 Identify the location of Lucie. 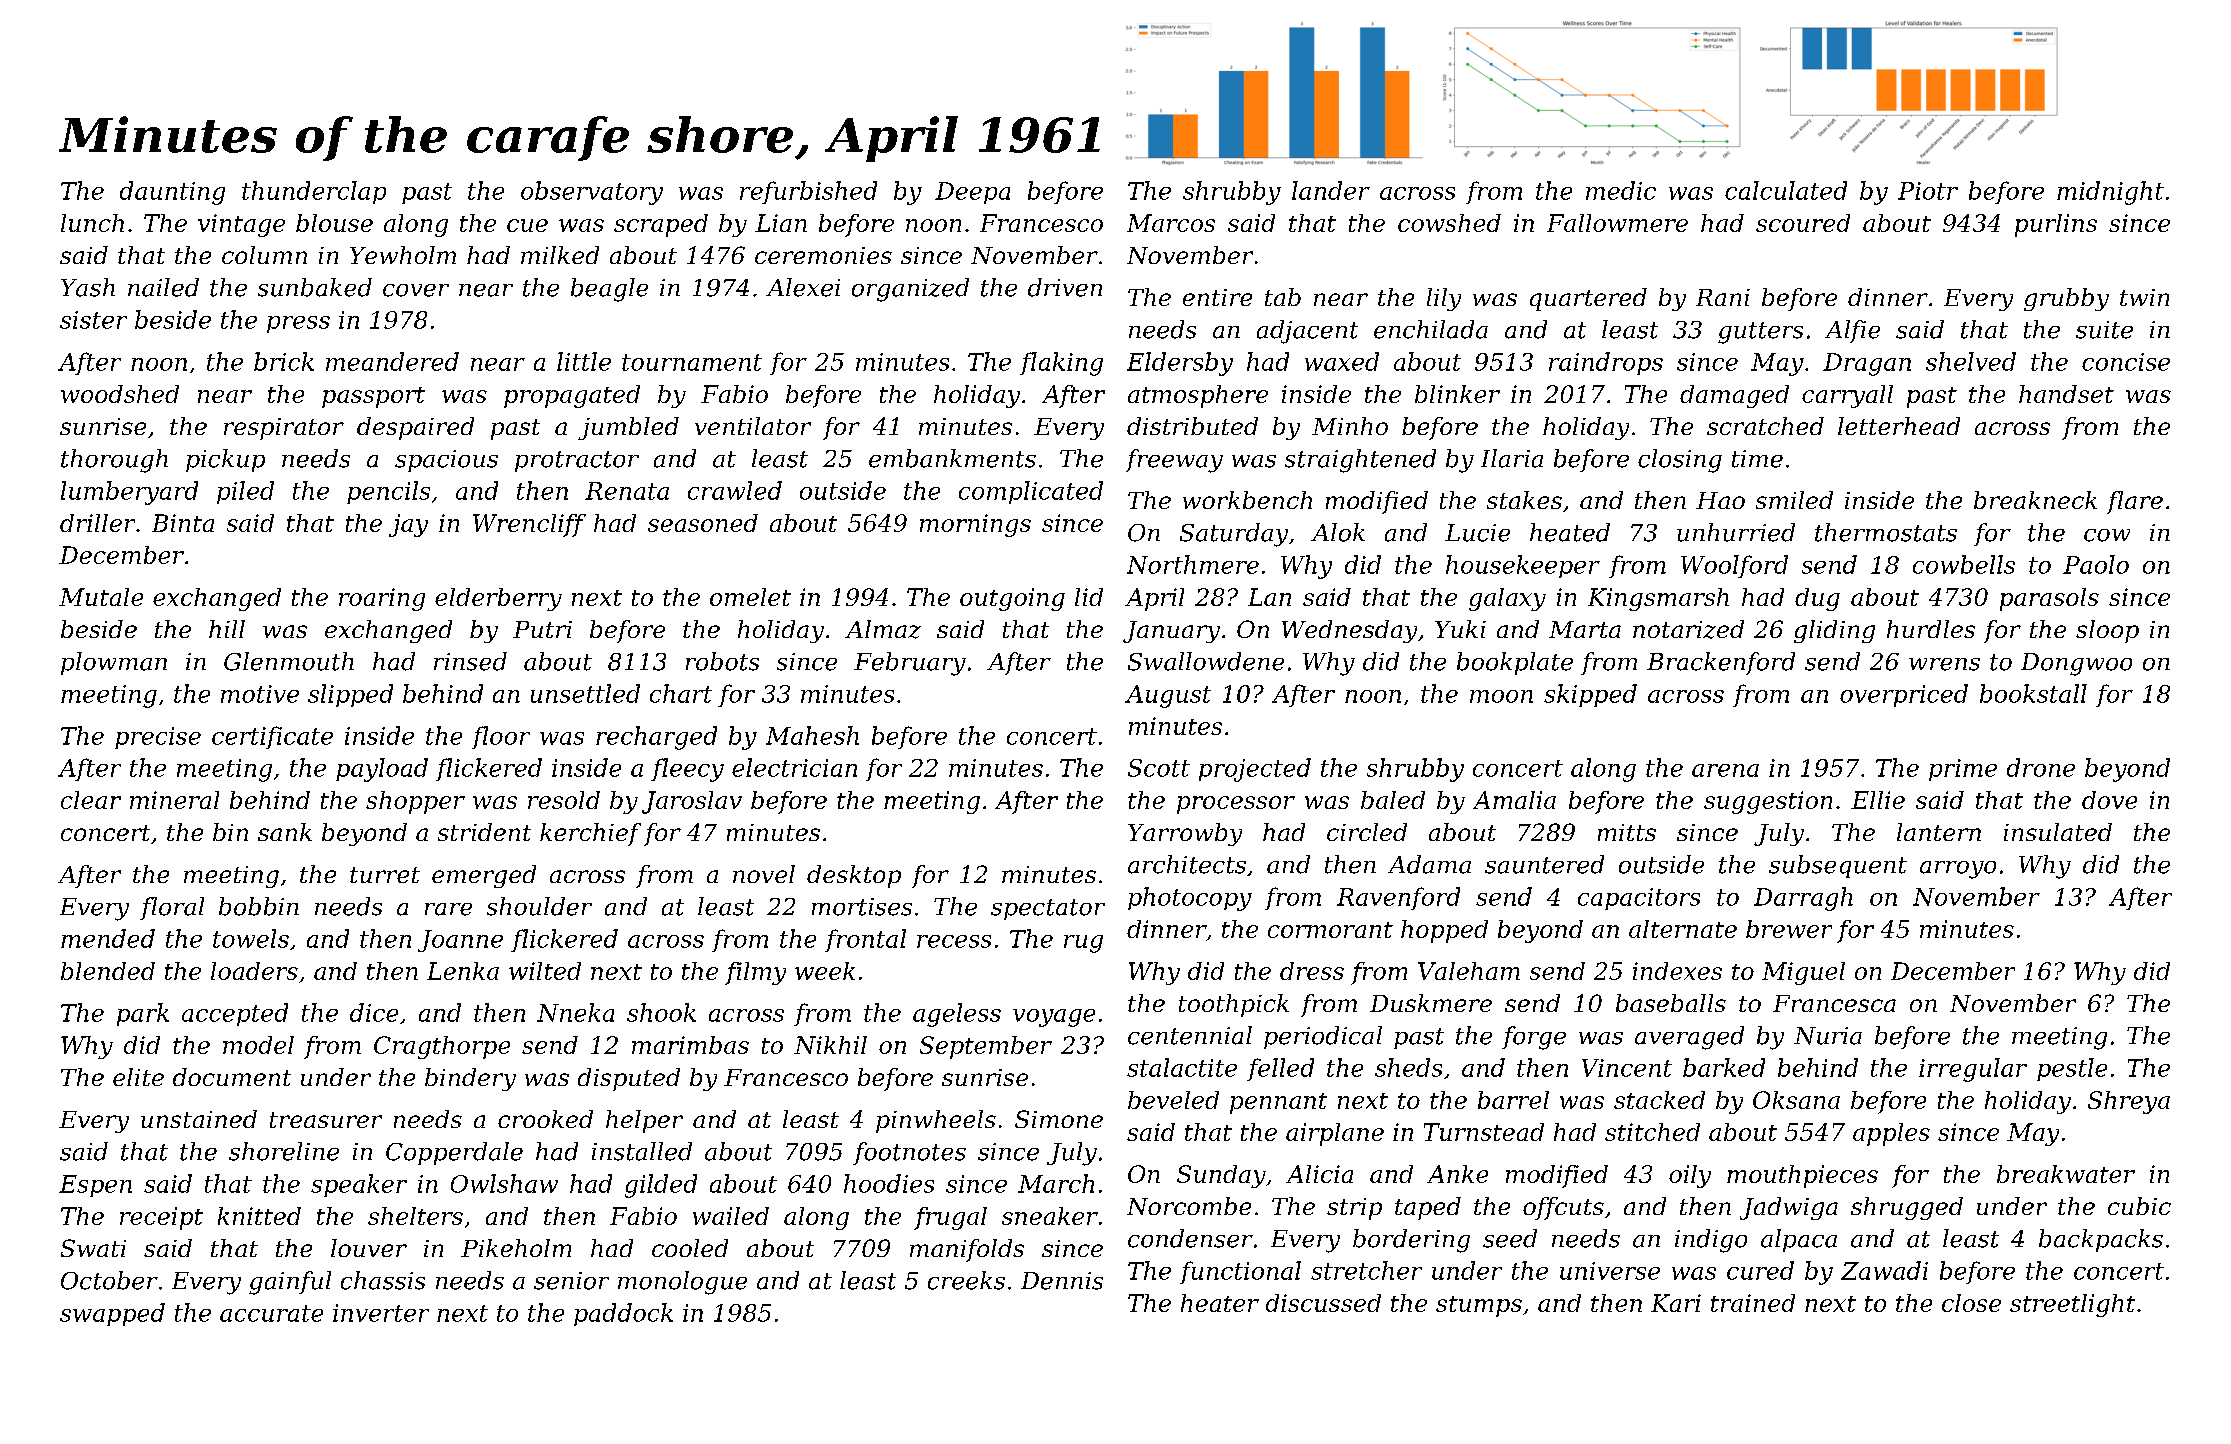
(1477, 533).
